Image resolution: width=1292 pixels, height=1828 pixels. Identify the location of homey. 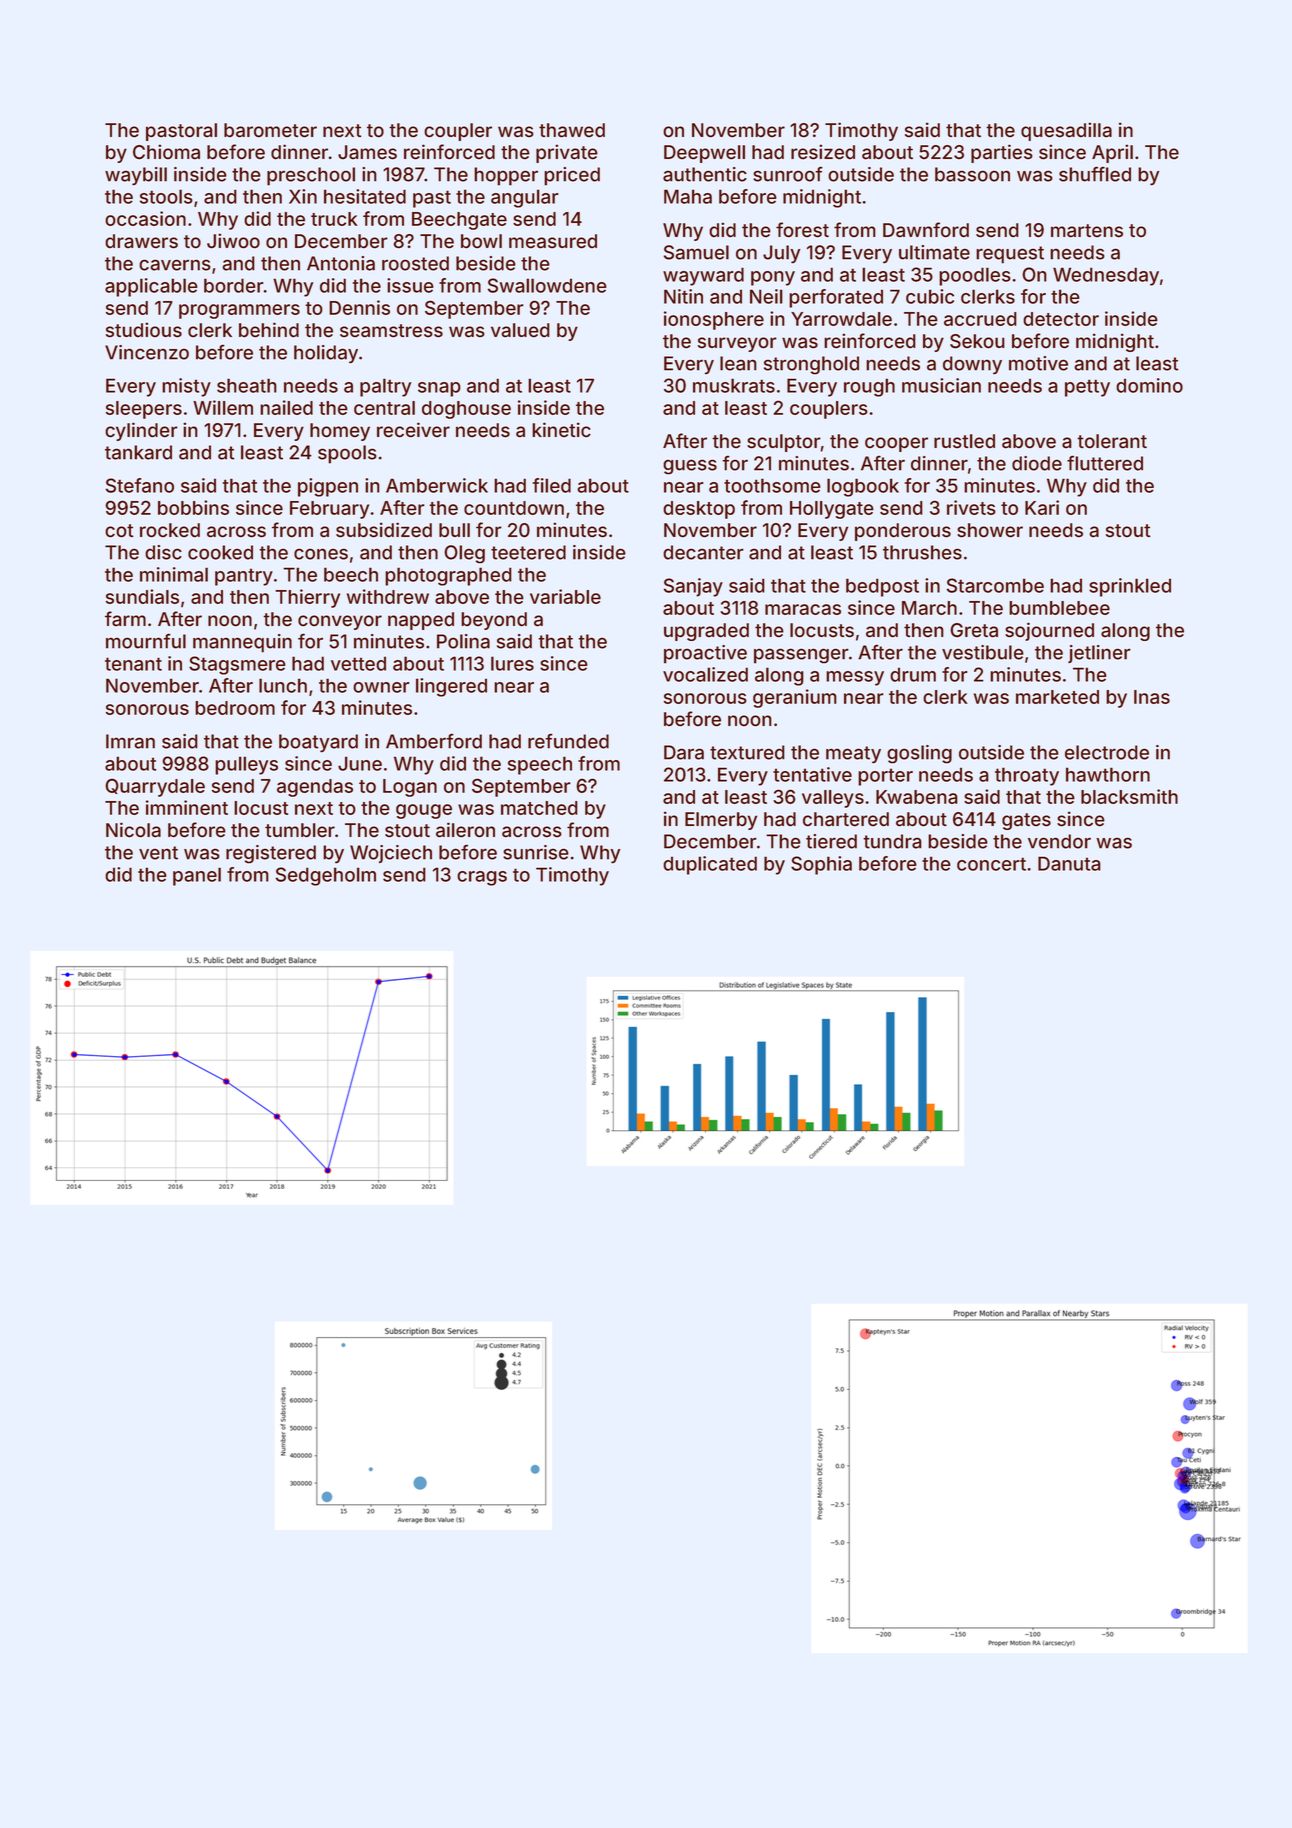
(340, 432).
